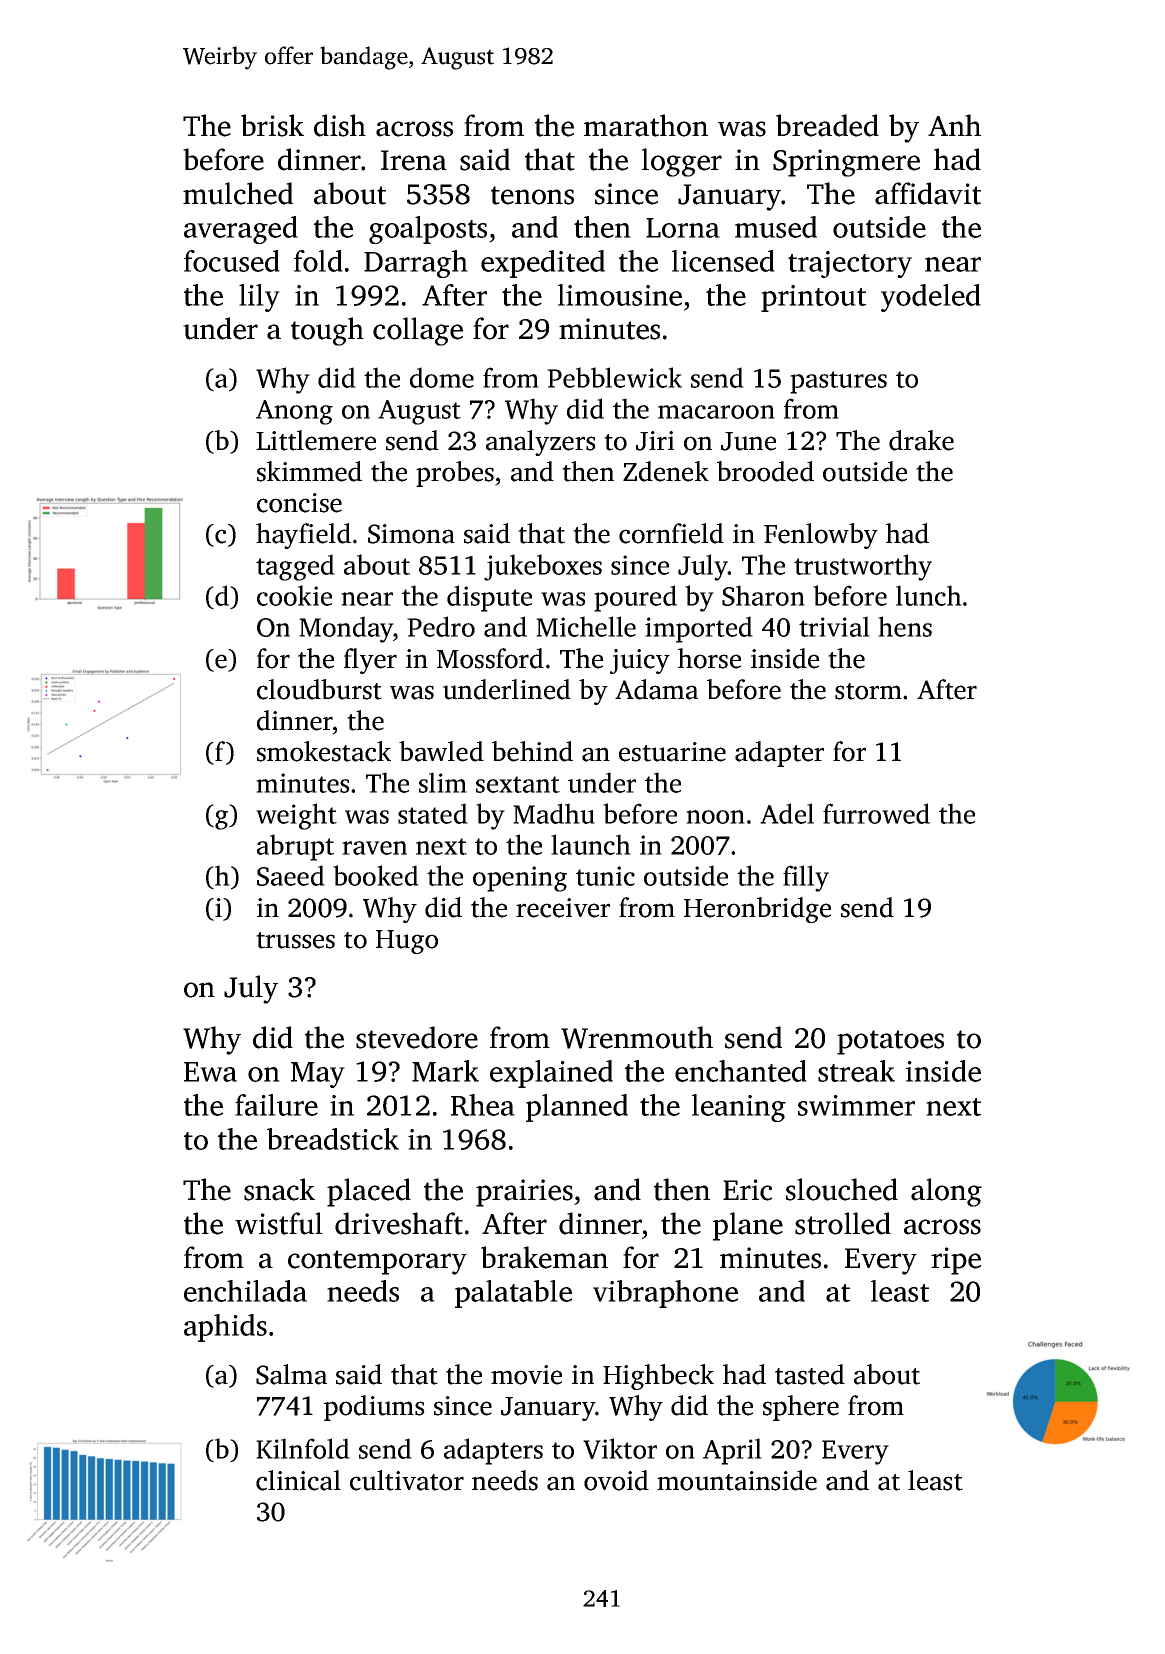  Describe the element at coordinates (374, 1408) in the image. I see `podiums` at that location.
